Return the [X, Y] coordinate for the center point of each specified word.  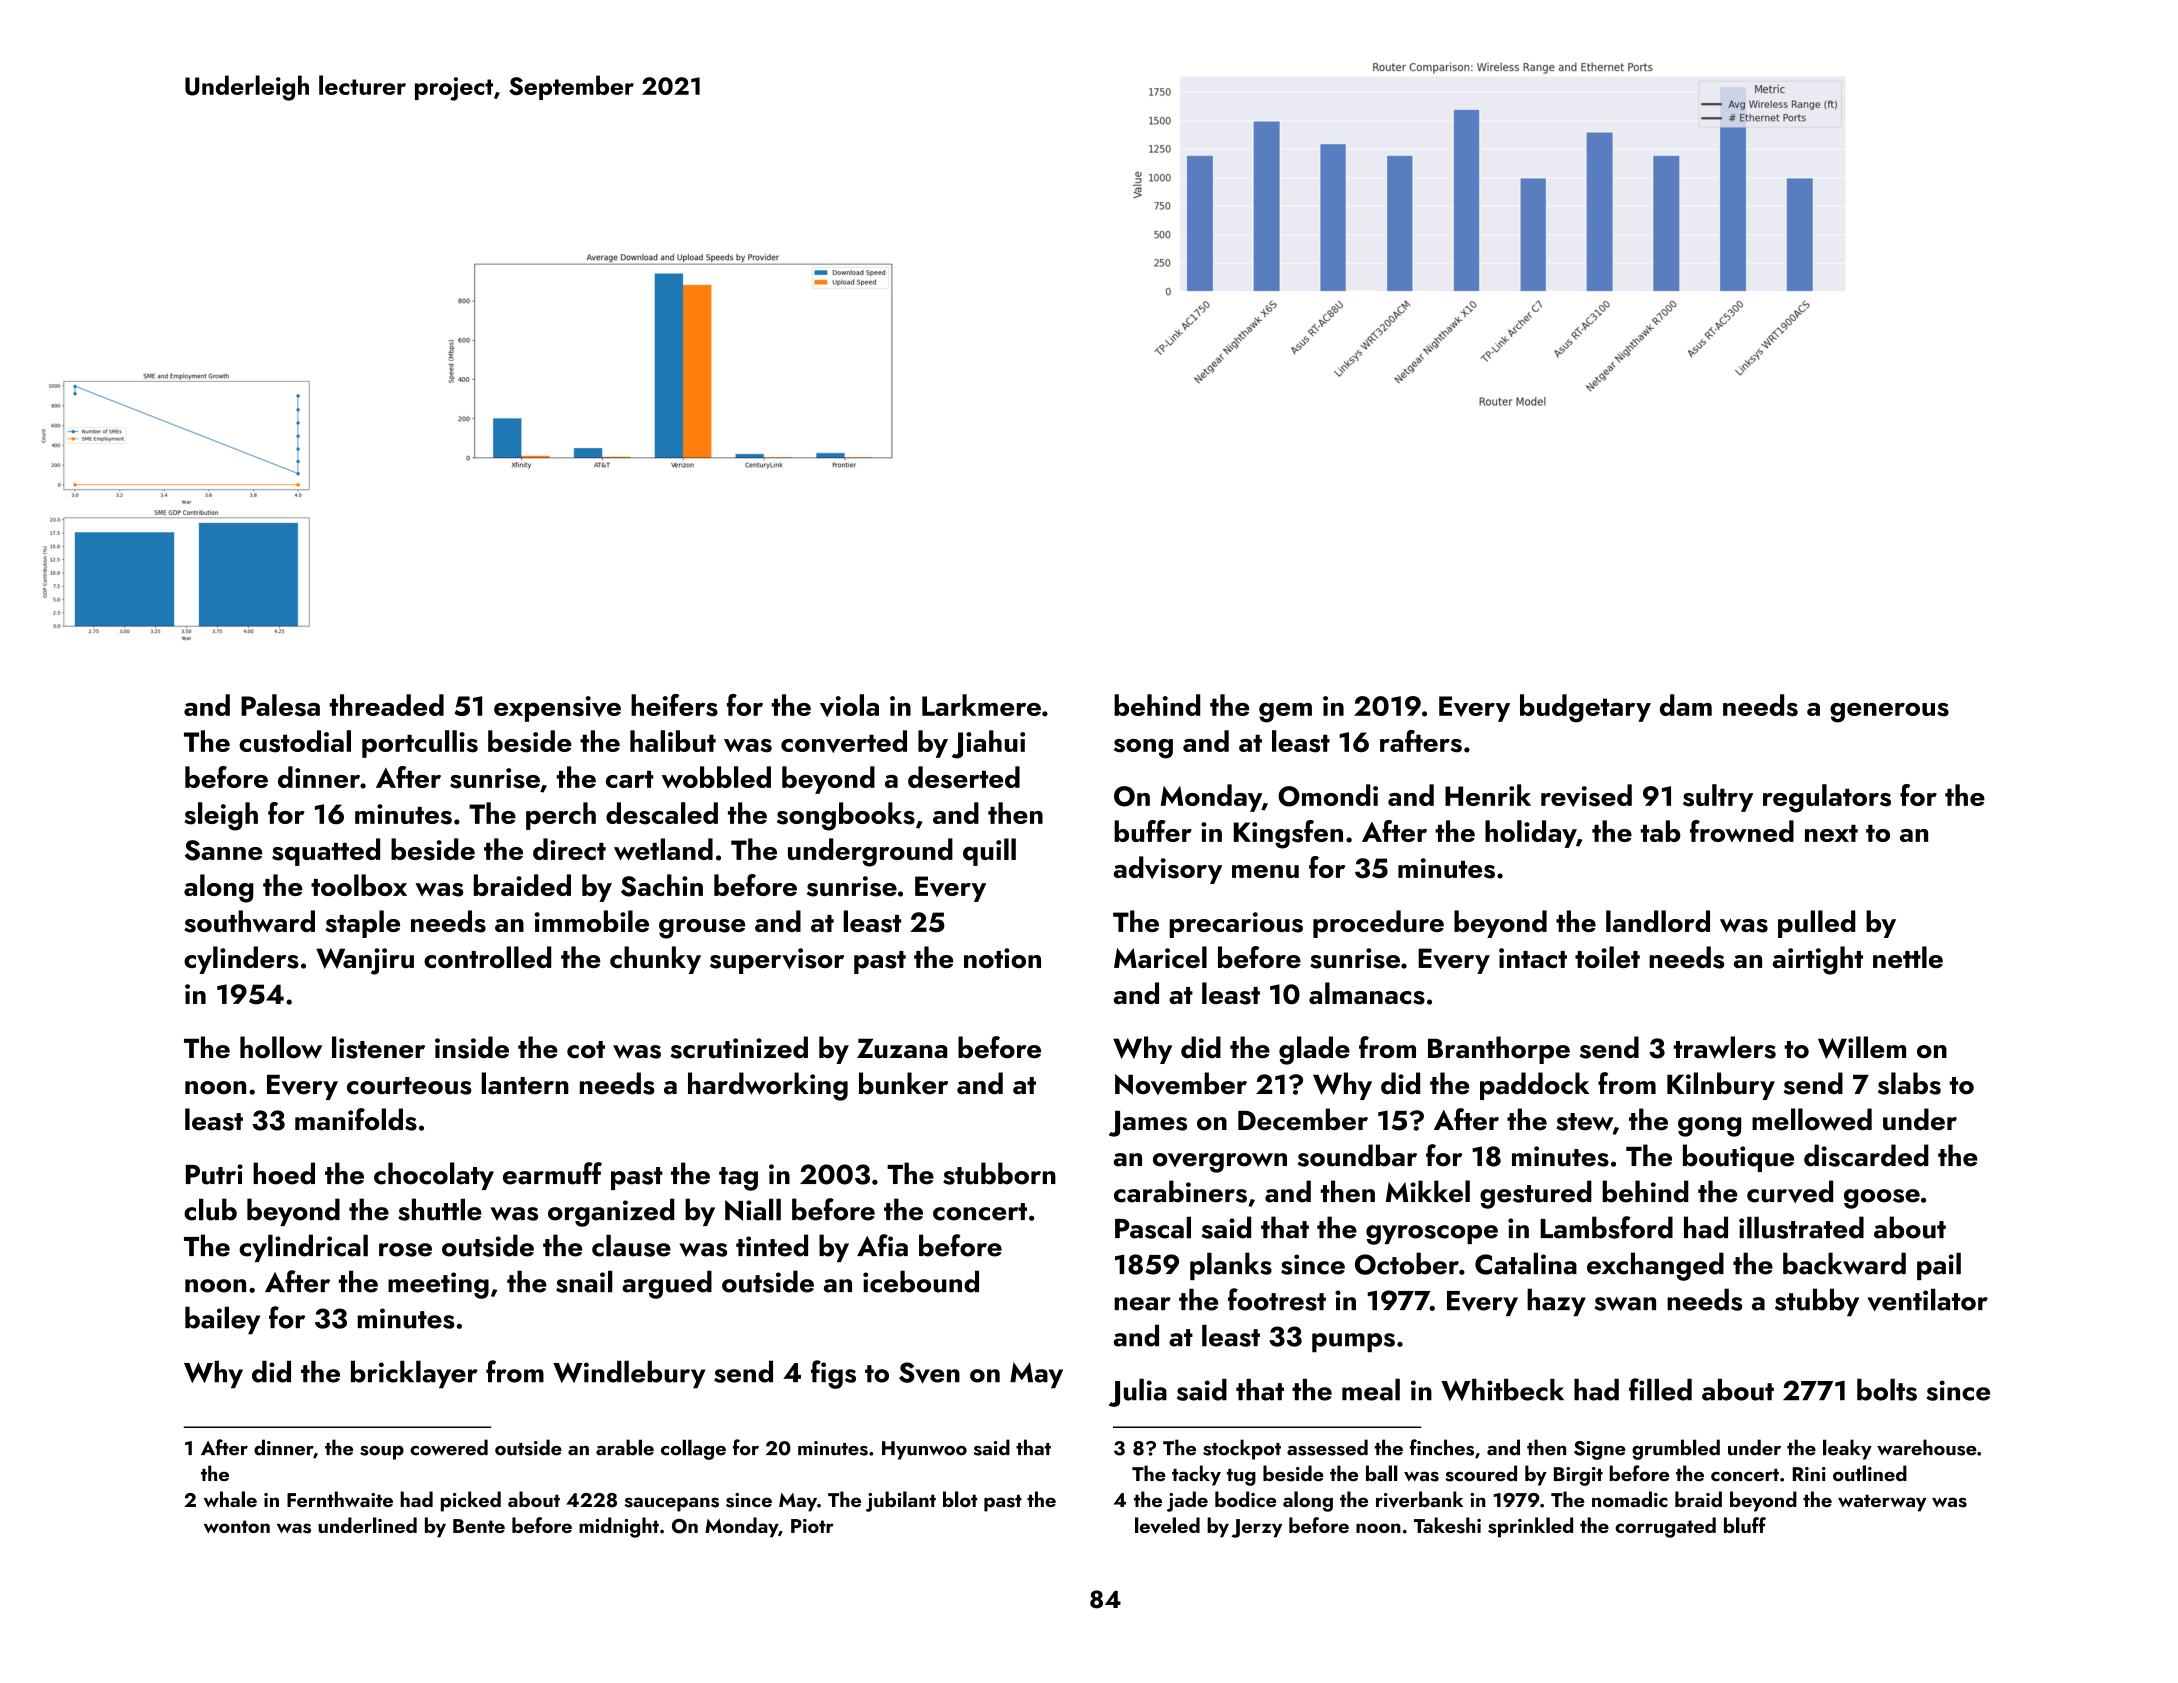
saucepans [671, 1504]
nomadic [1630, 1499]
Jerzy [1257, 1528]
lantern [525, 1083]
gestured [1536, 1194]
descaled [662, 813]
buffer [1153, 831]
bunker [903, 1083]
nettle [1908, 957]
